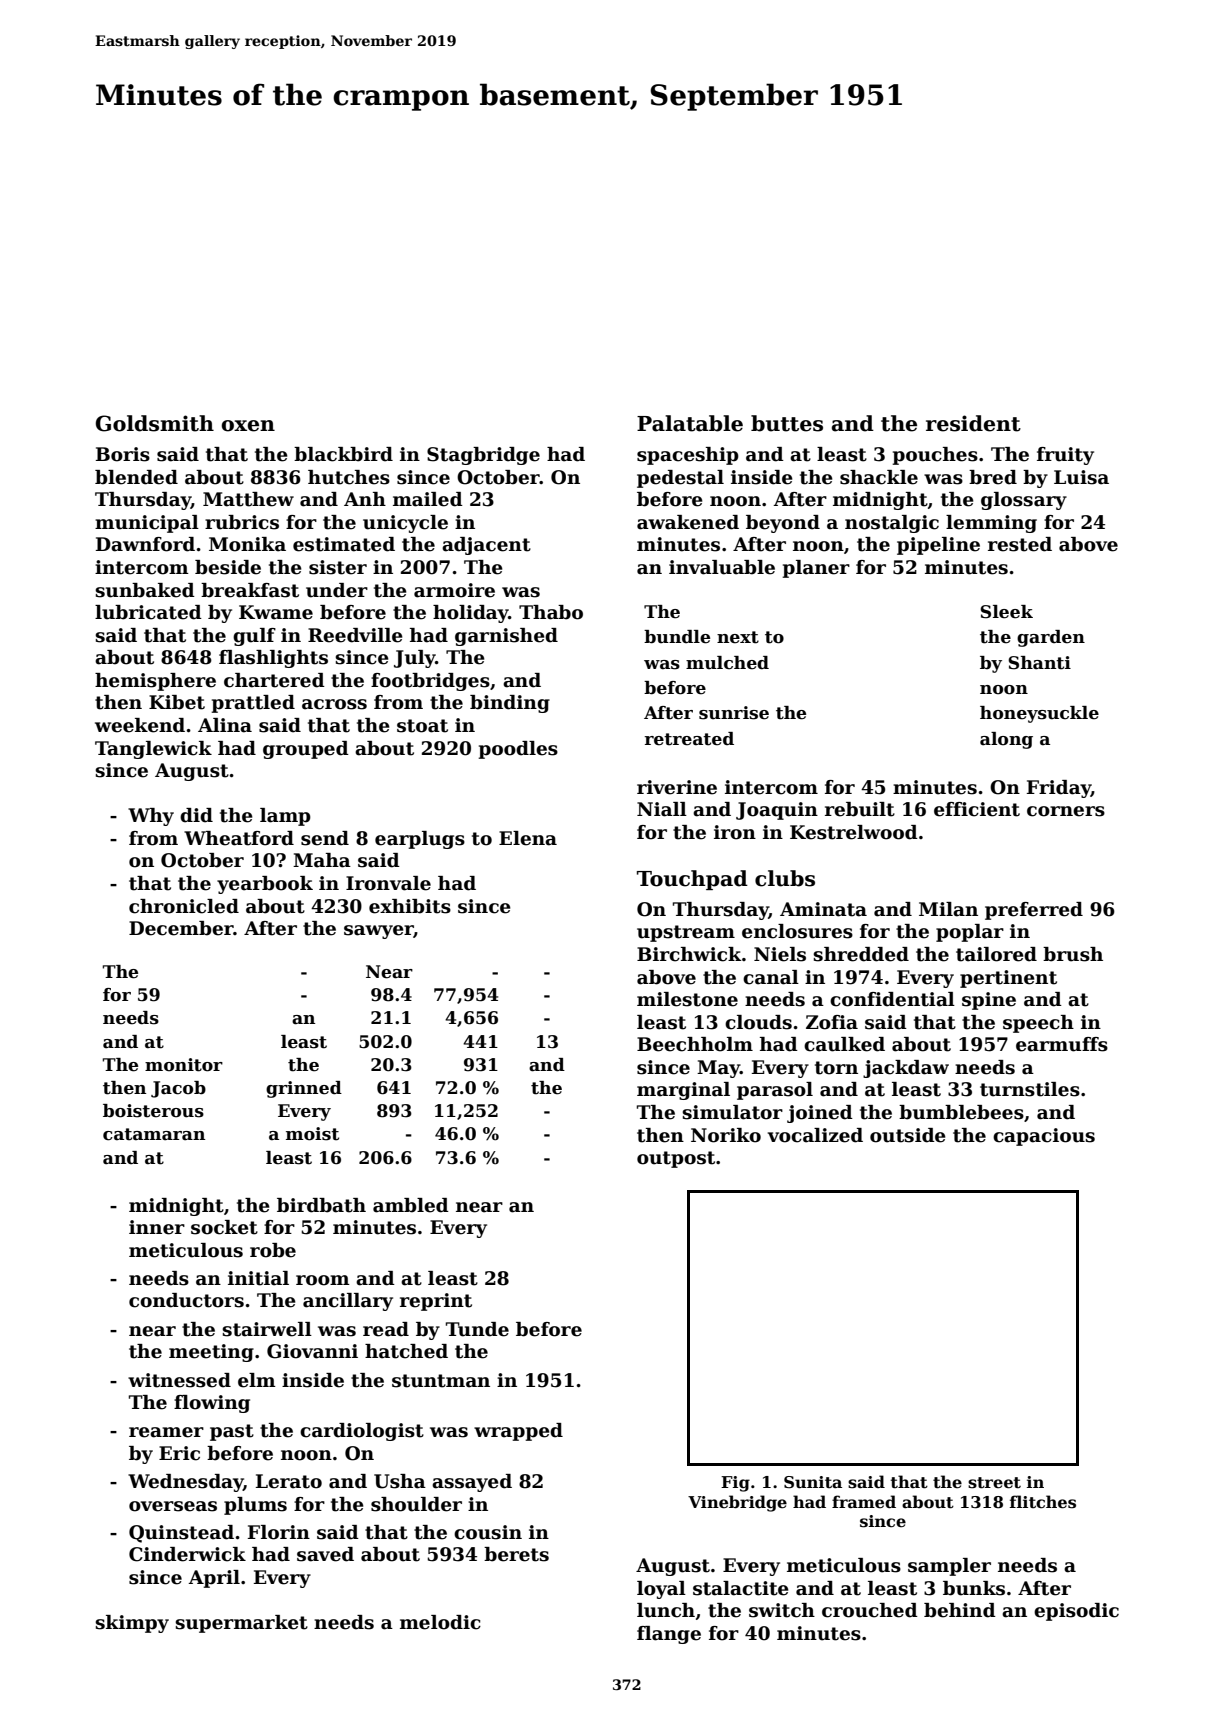 This screenshot has width=1224, height=1731. Describe the element at coordinates (973, 423) in the screenshot. I see `resident` at that location.
